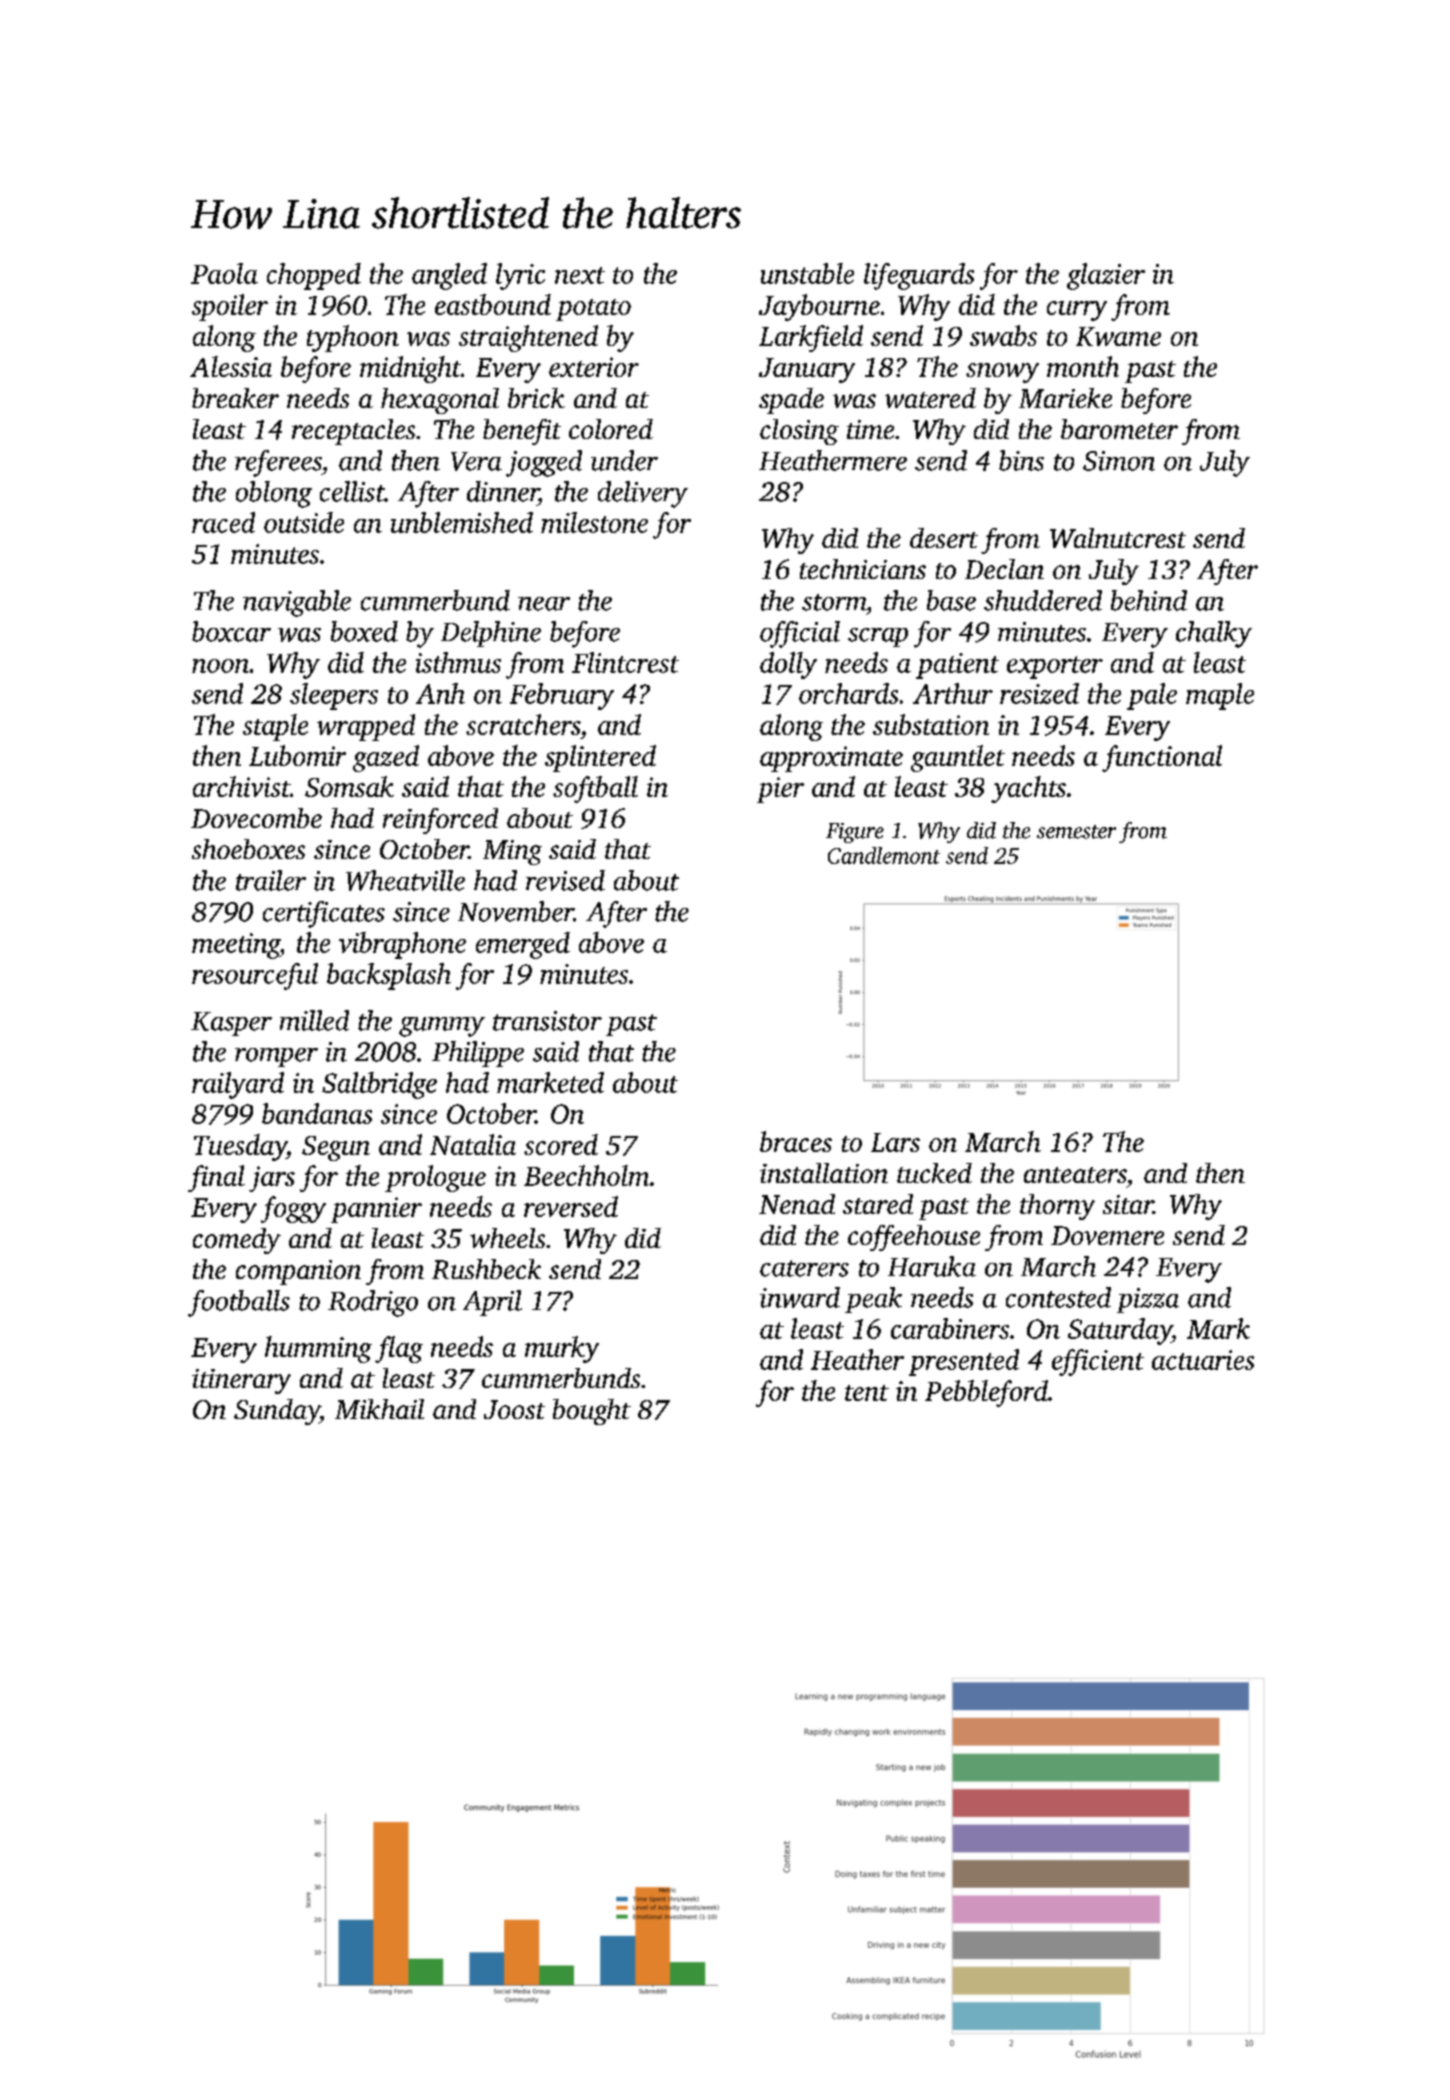 This page has height=2100, width=1450. Describe the element at coordinates (399, 1349) in the page. I see `flag` at that location.
